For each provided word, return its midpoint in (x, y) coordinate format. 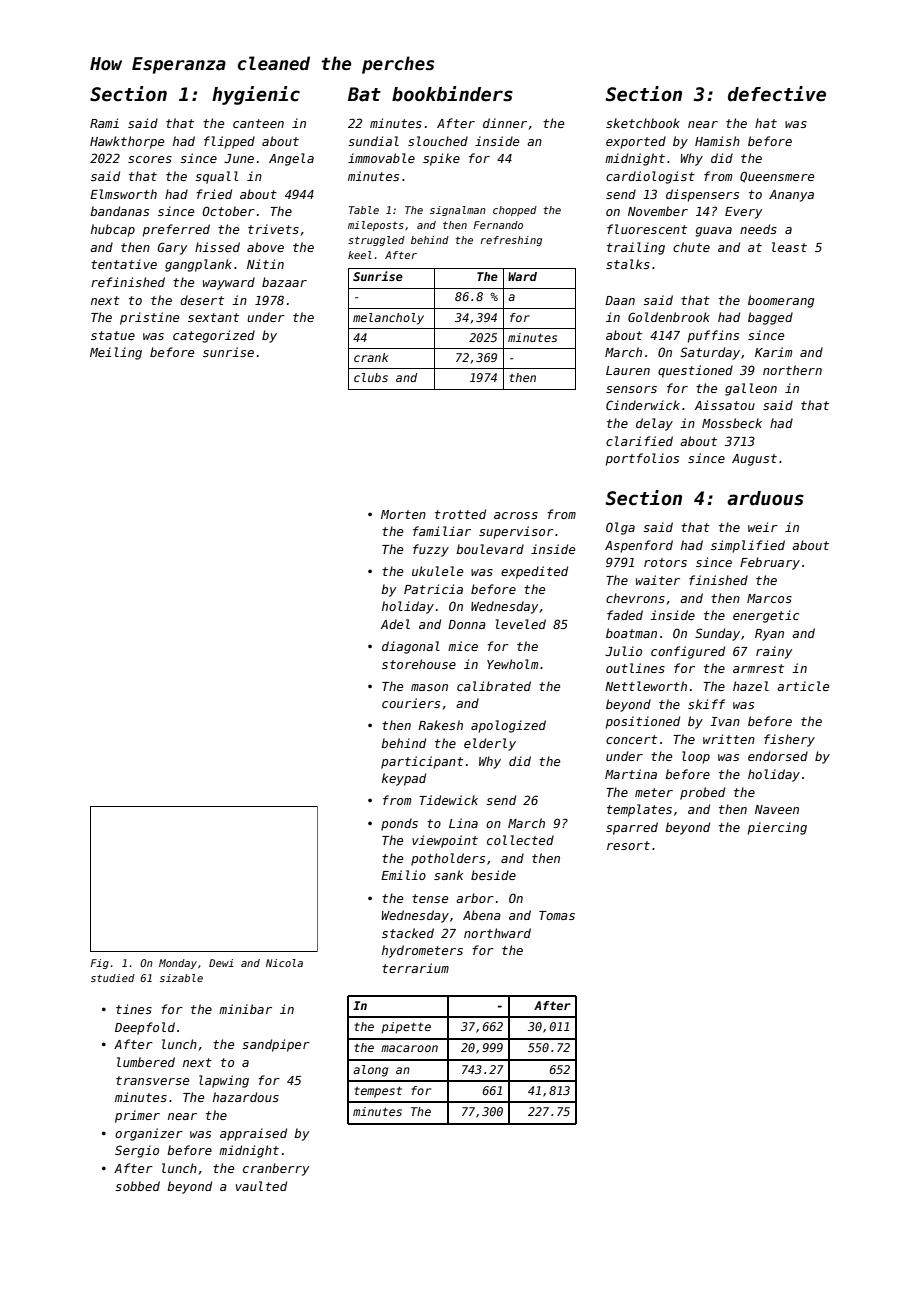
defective (777, 94)
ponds (399, 824)
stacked (408, 933)
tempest (378, 1092)
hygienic (256, 95)
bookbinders (452, 94)
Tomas (557, 915)
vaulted (261, 1186)
